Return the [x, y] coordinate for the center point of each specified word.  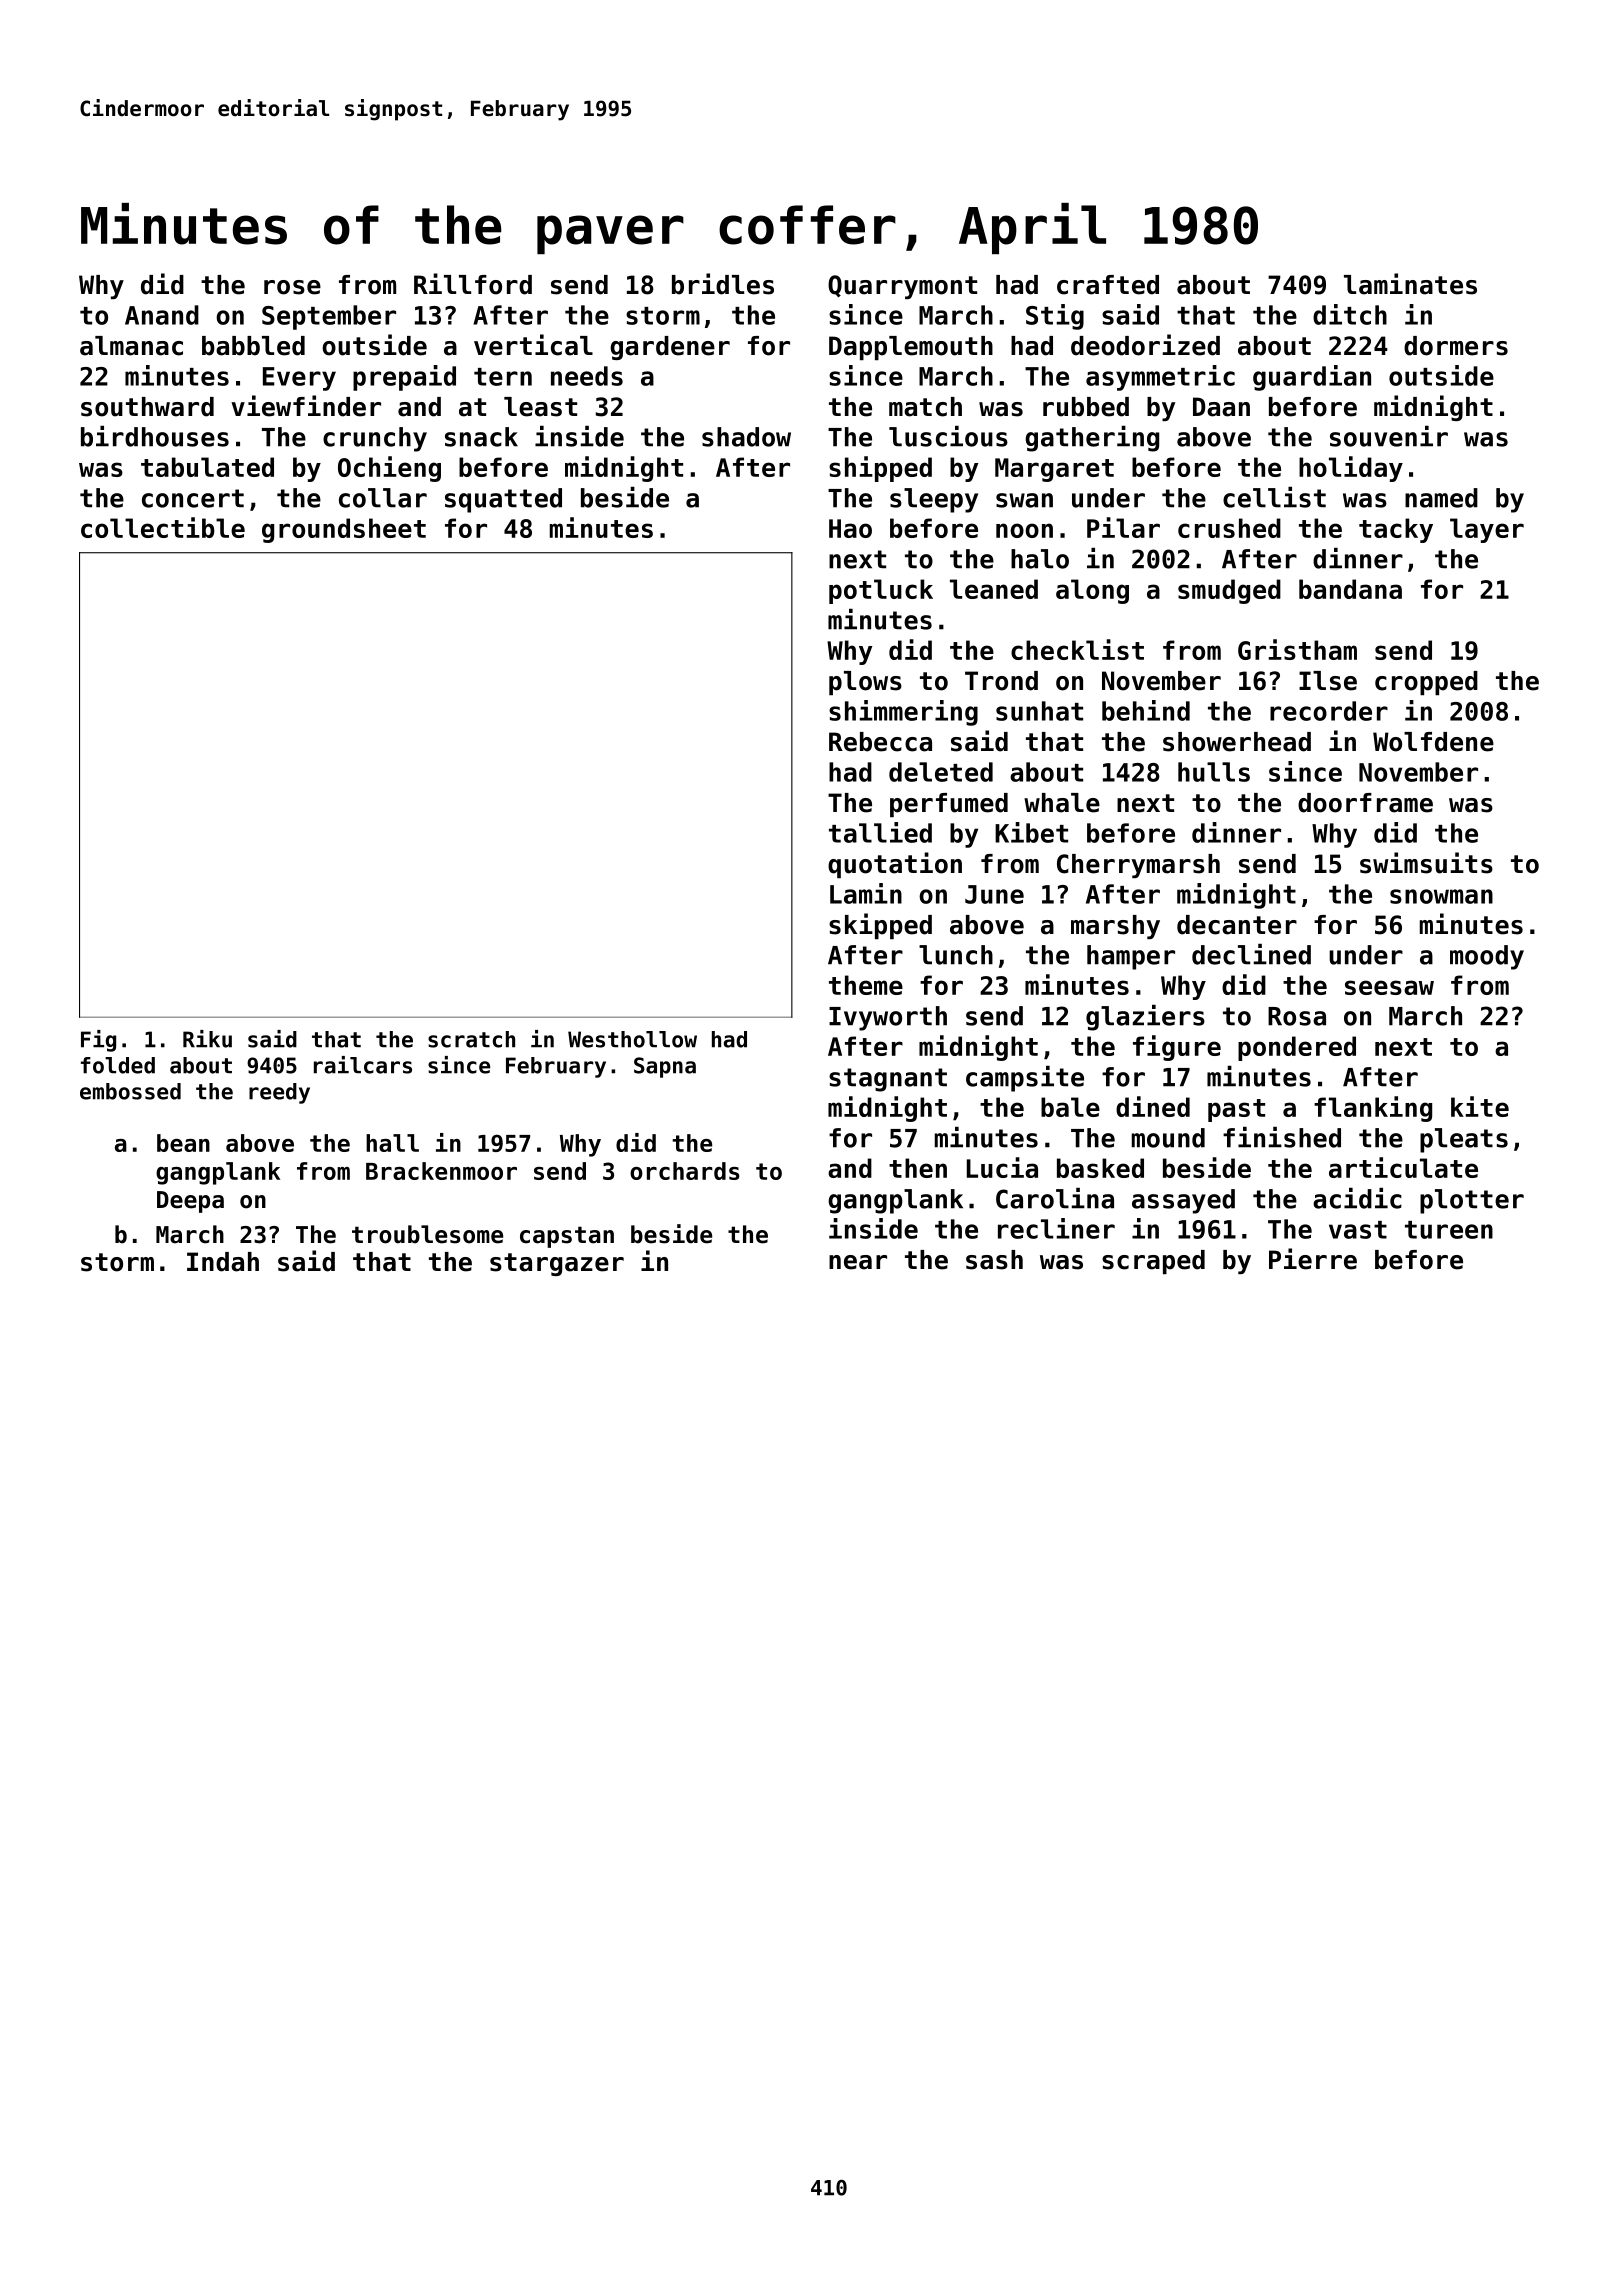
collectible [163, 527]
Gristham [1297, 649]
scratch [471, 1039]
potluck [881, 591]
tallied [880, 832]
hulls [1214, 772]
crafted [1108, 285]
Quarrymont [902, 287]
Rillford [473, 284]
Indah [223, 1262]
